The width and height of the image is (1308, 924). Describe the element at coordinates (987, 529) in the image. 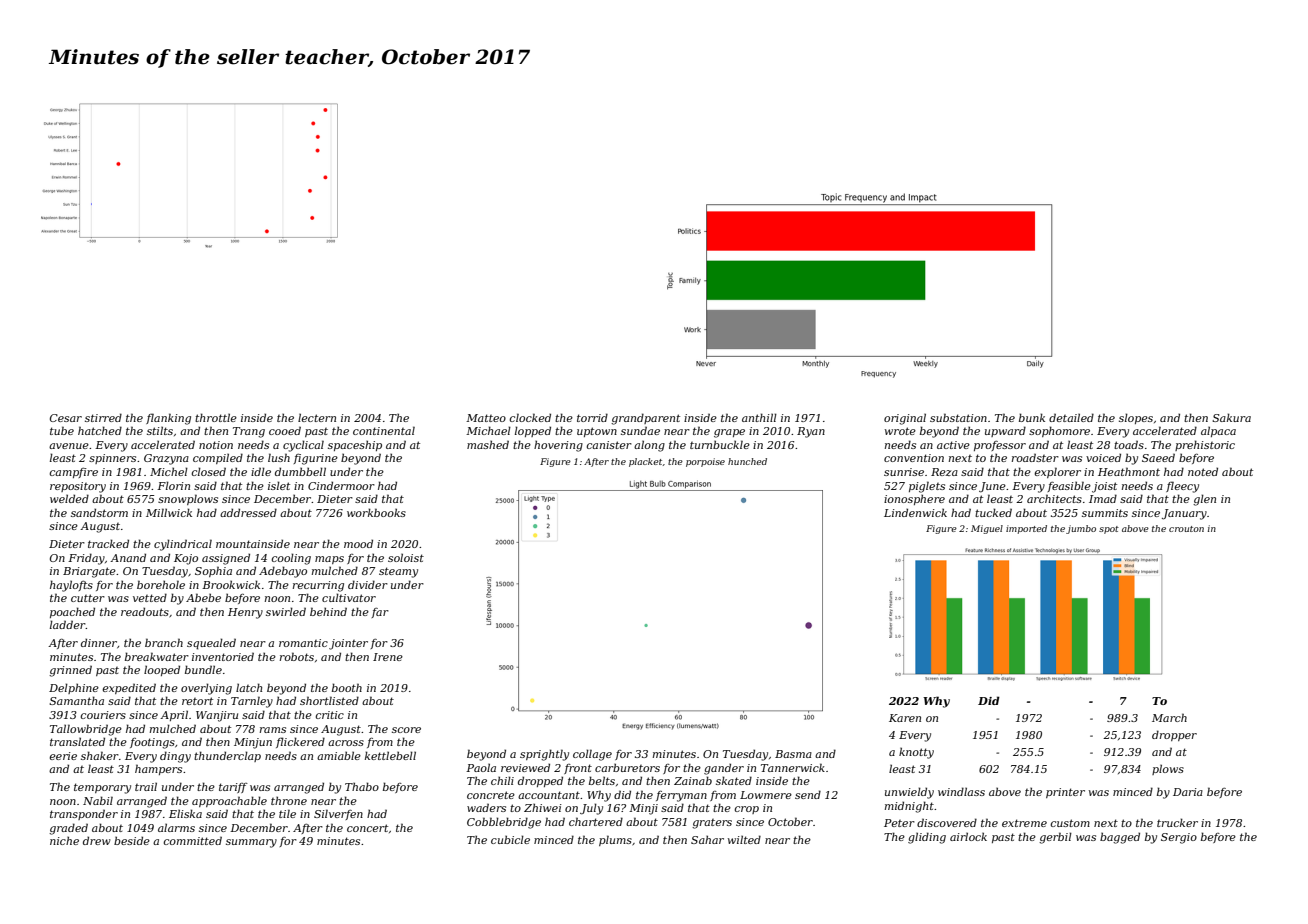

I see `Miguel` at that location.
